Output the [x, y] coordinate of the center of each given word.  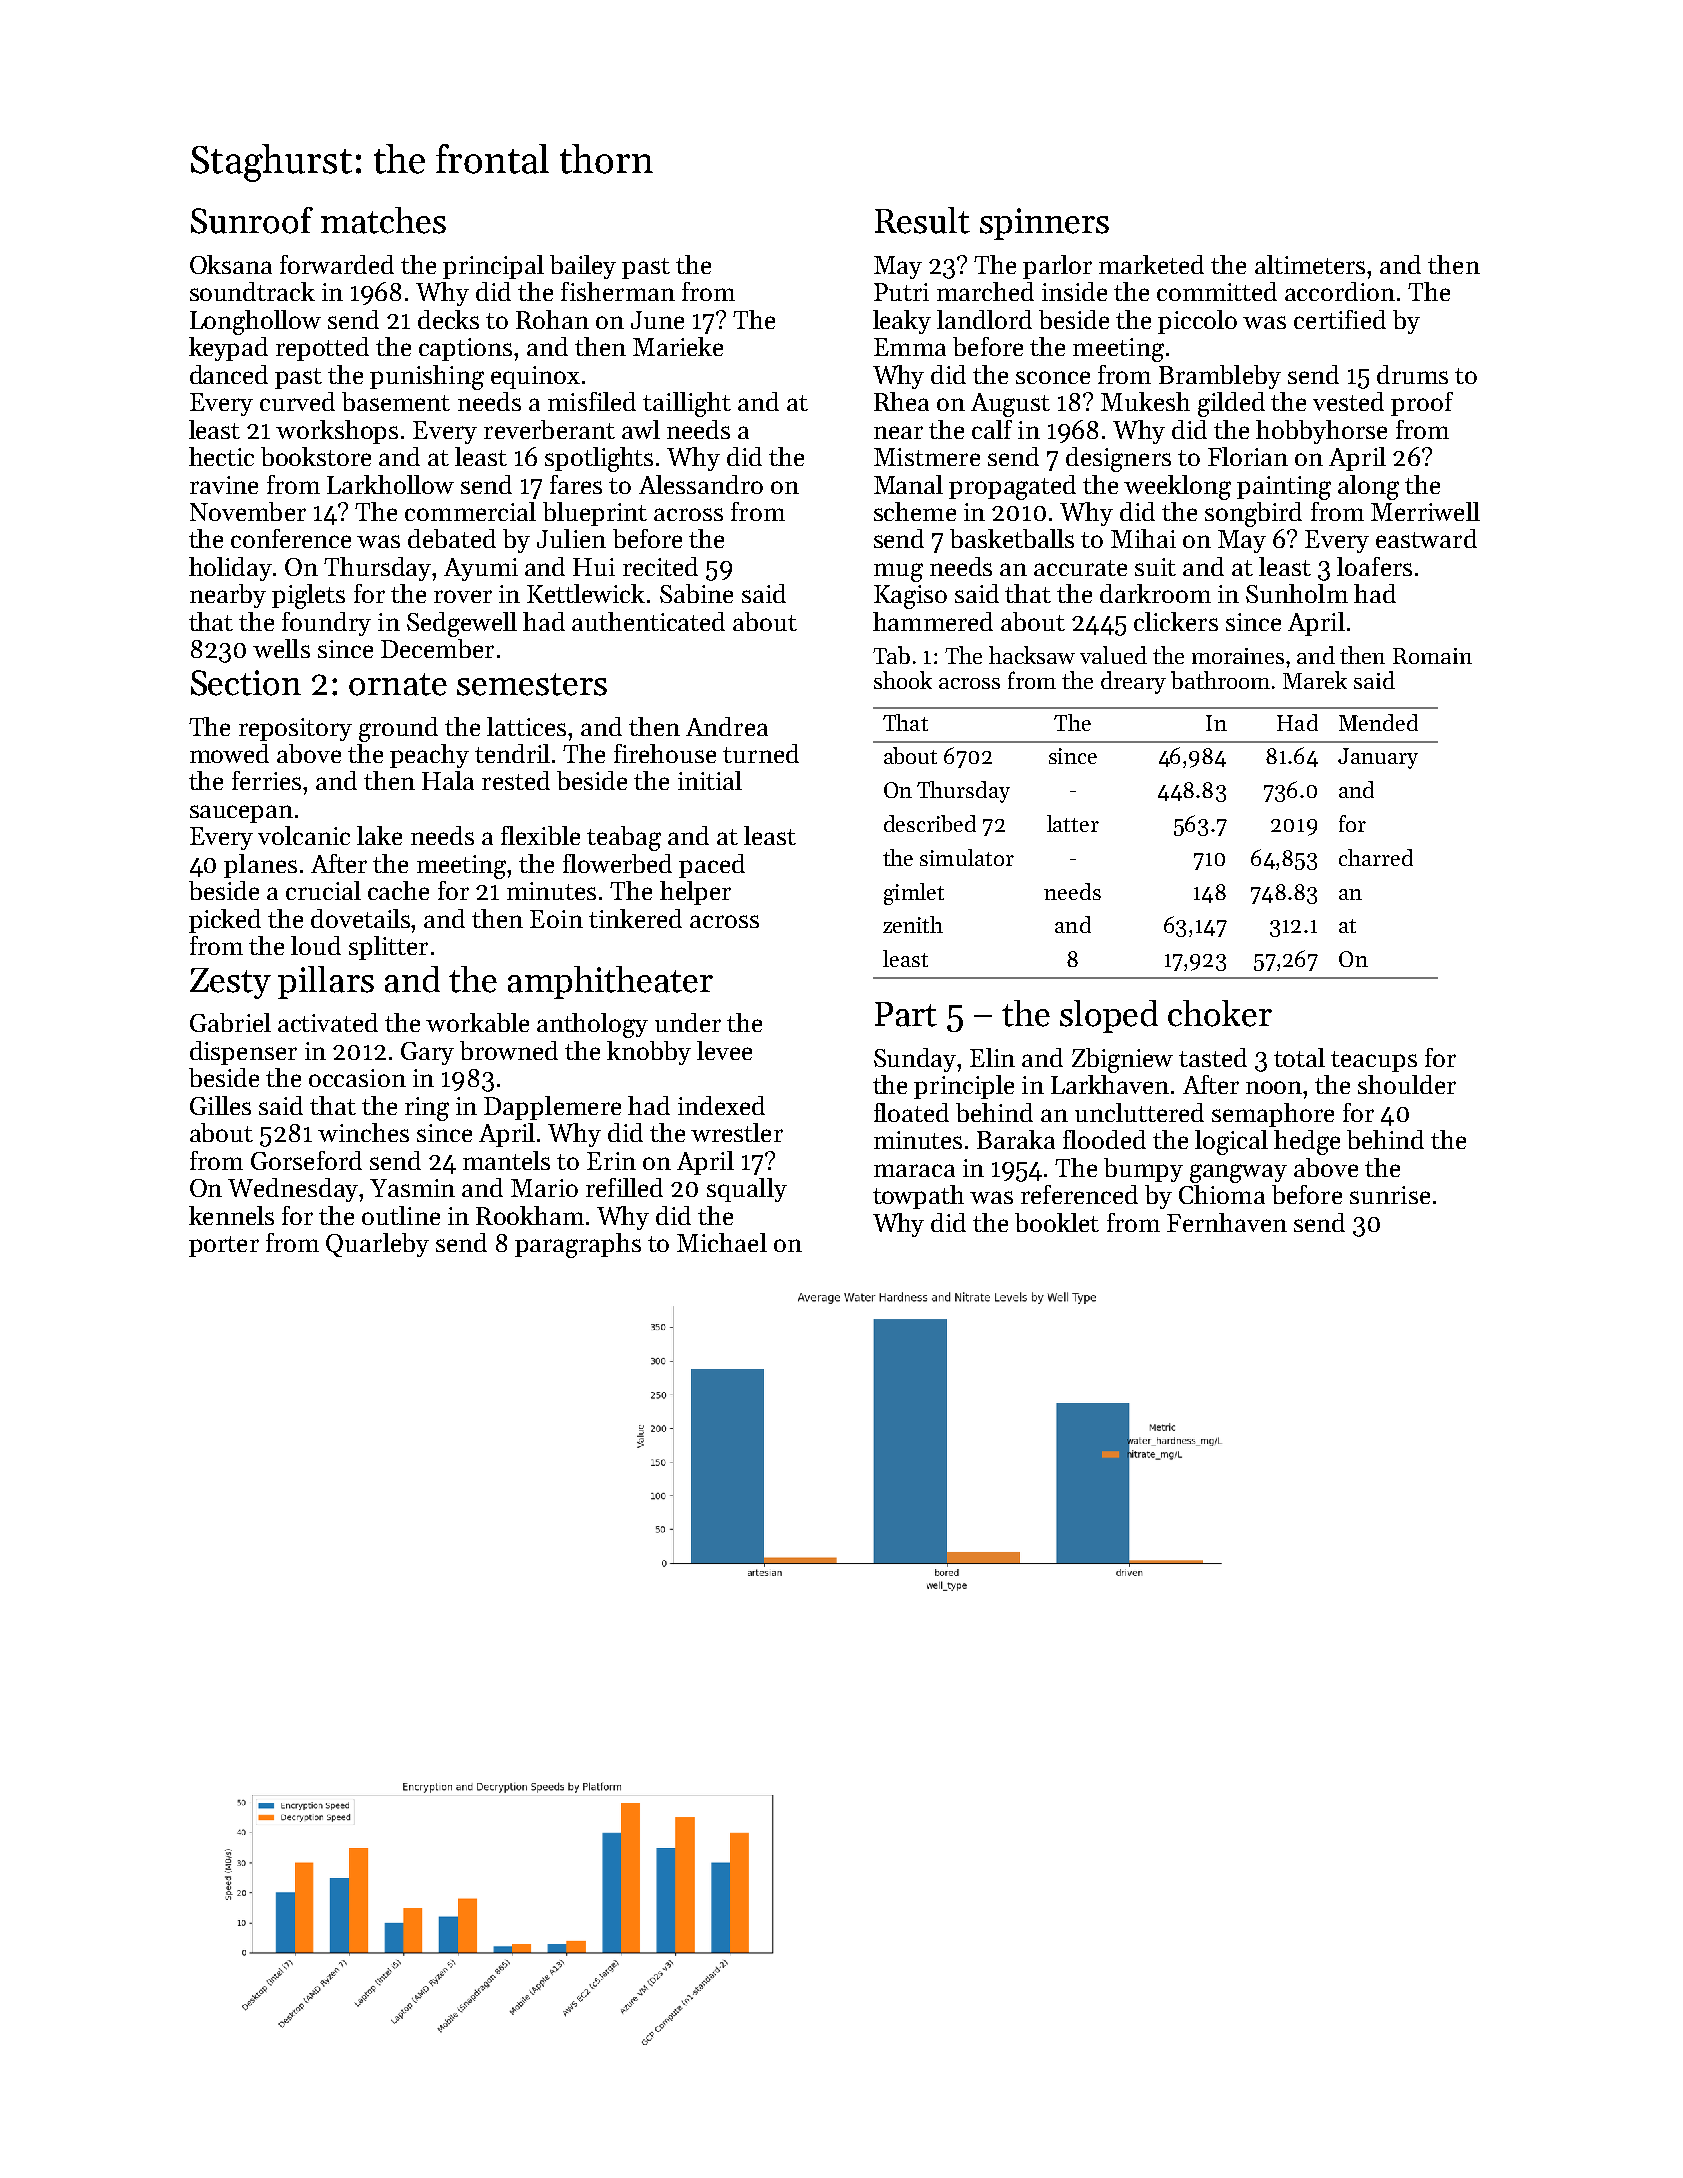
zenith [913, 924]
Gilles [220, 1105]
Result [922, 220]
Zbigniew [1122, 1060]
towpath [918, 1197]
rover [463, 596]
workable [477, 1022]
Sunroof [252, 220]
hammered [933, 621]
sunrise [1390, 1195]
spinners [1044, 224]
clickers [1176, 621]
